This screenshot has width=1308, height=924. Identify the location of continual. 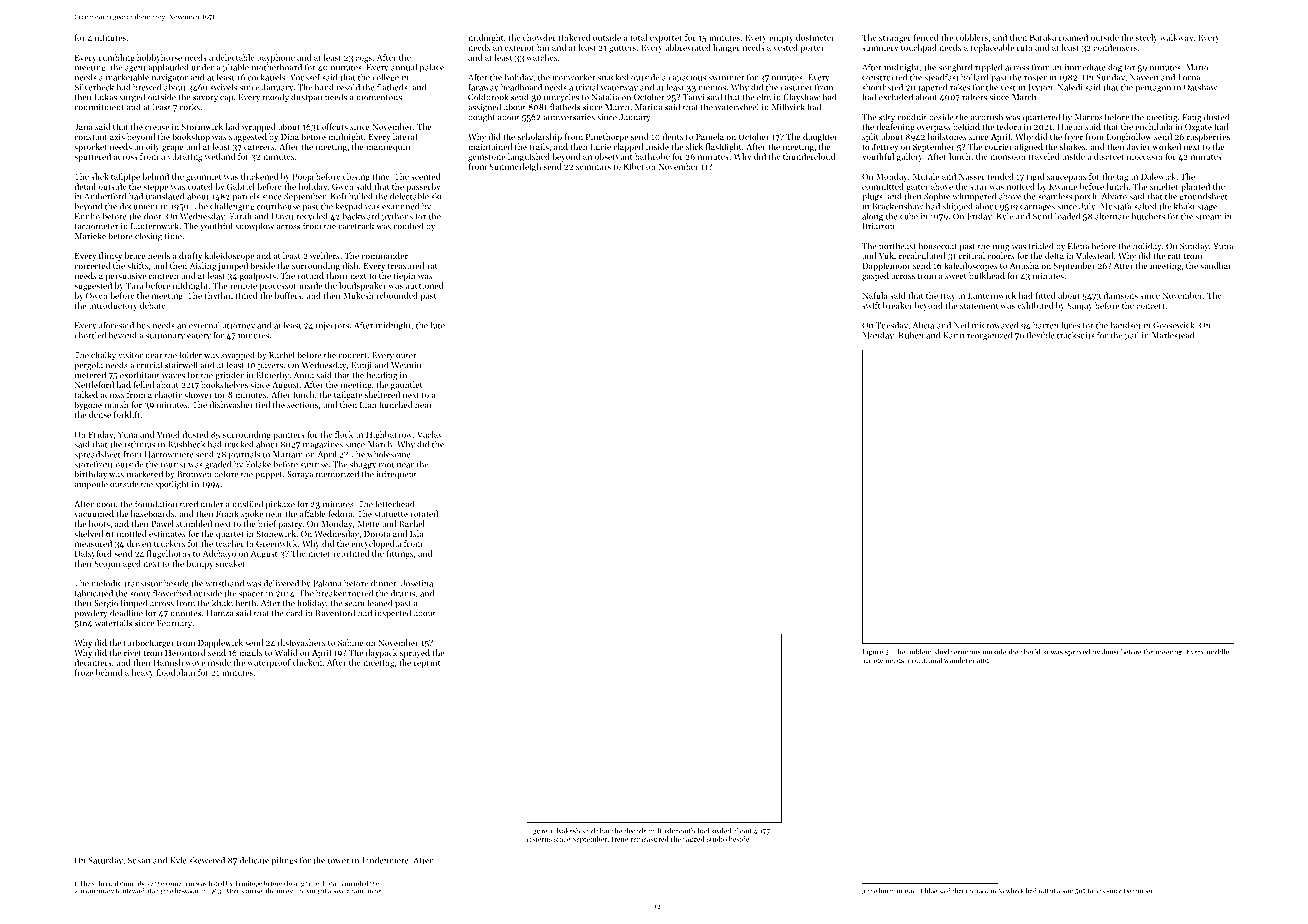
(927, 660).
